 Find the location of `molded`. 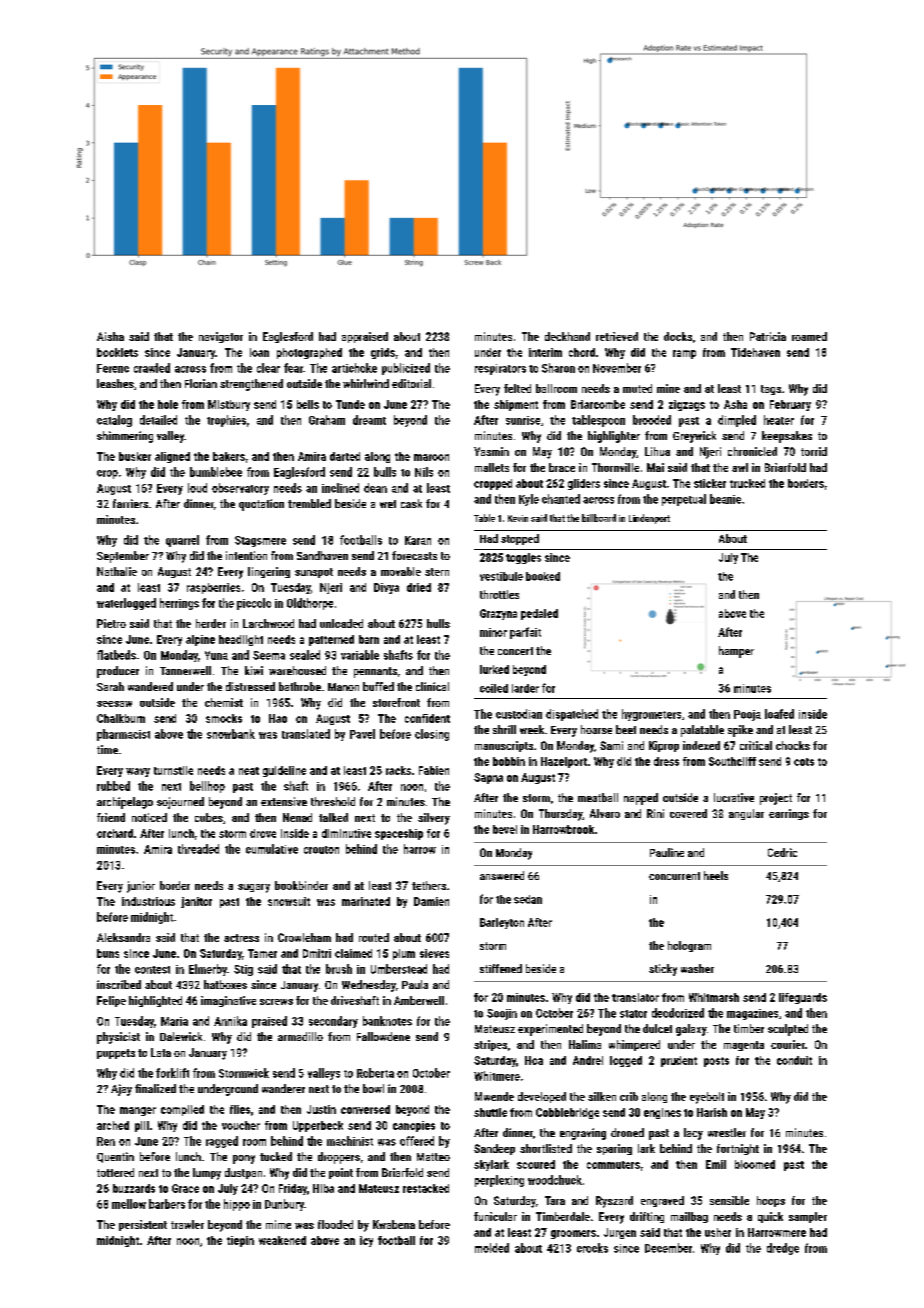

molded is located at coordinates (492, 1248).
